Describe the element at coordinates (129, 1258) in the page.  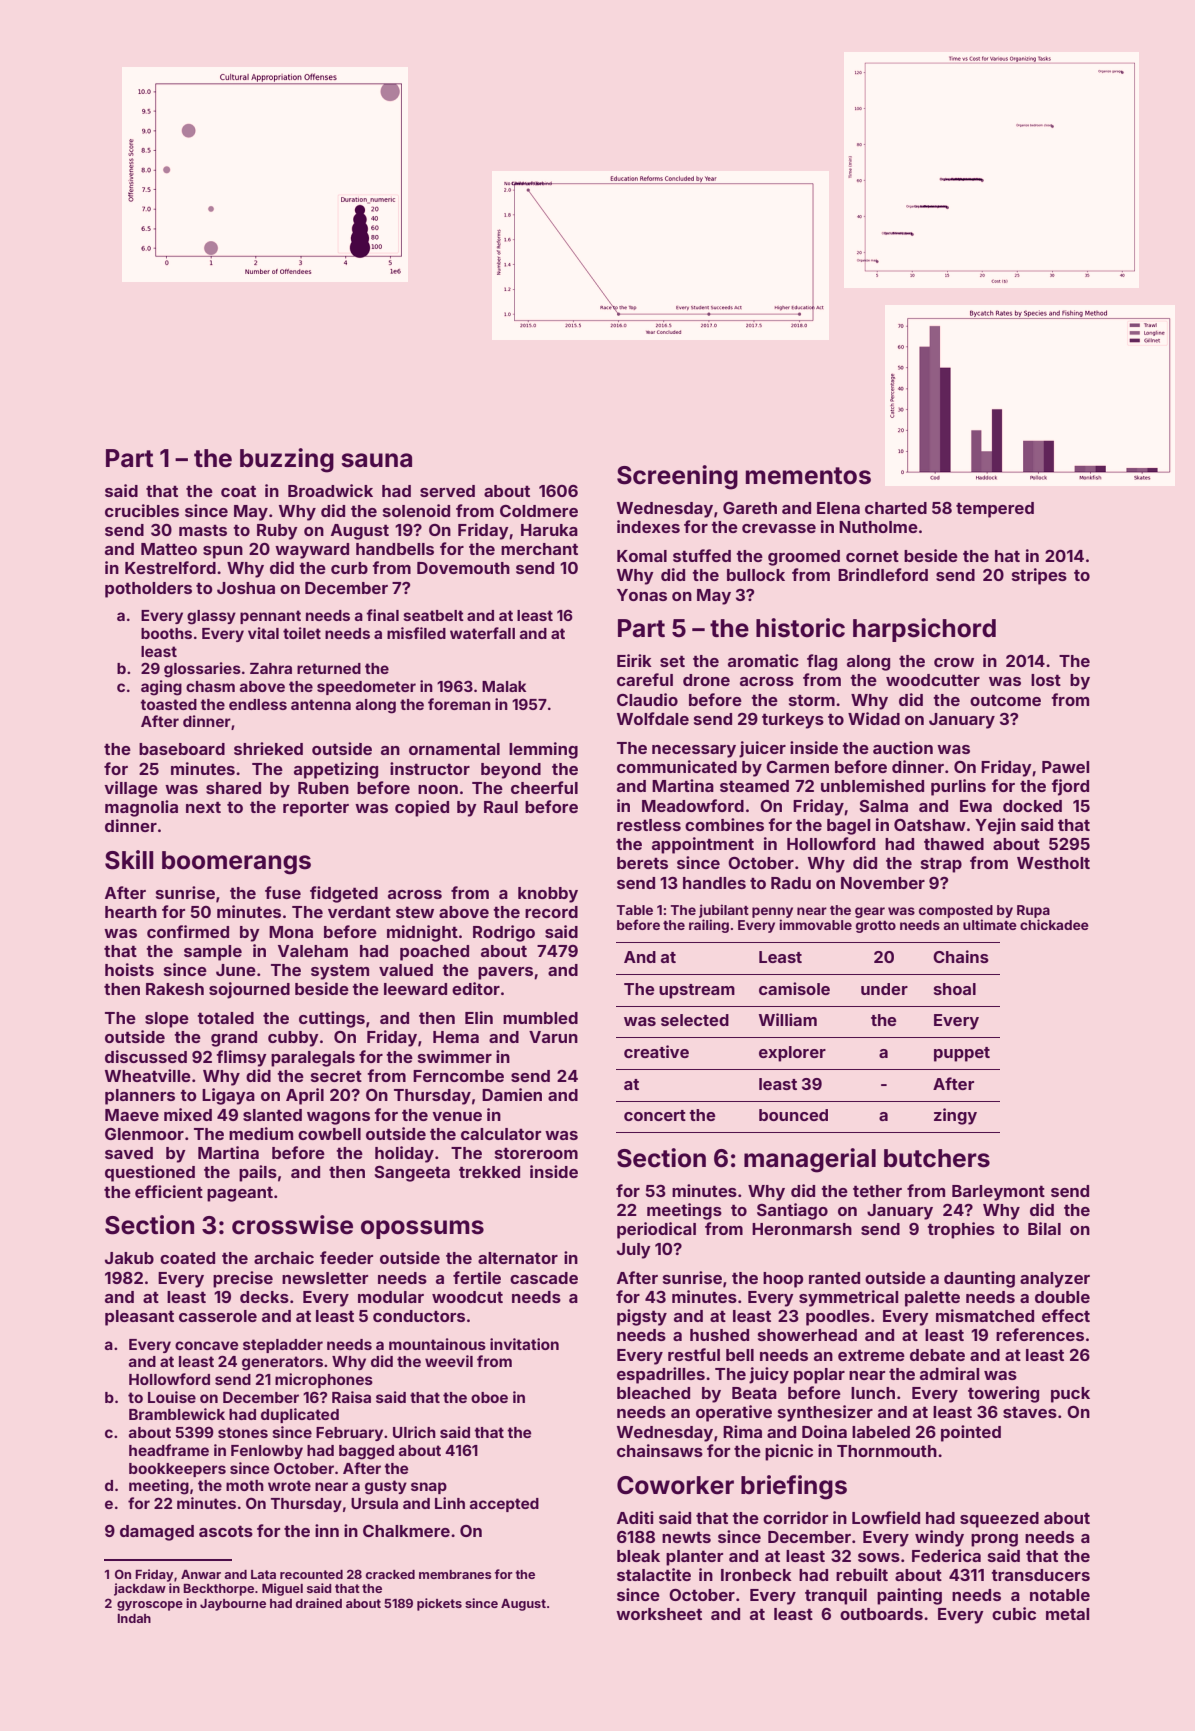
I see `Jakub` at that location.
